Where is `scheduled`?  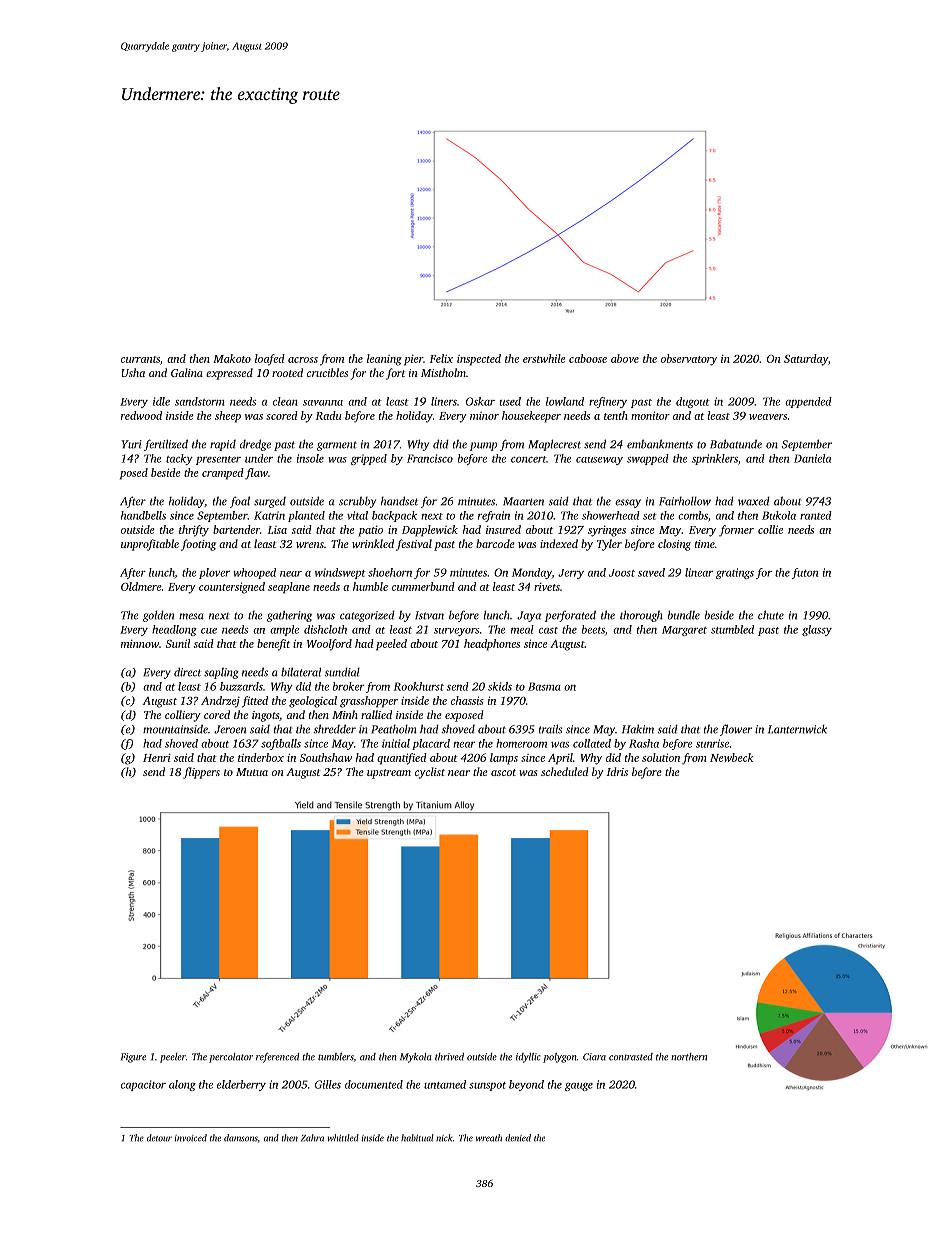 scheduled is located at coordinates (564, 771).
